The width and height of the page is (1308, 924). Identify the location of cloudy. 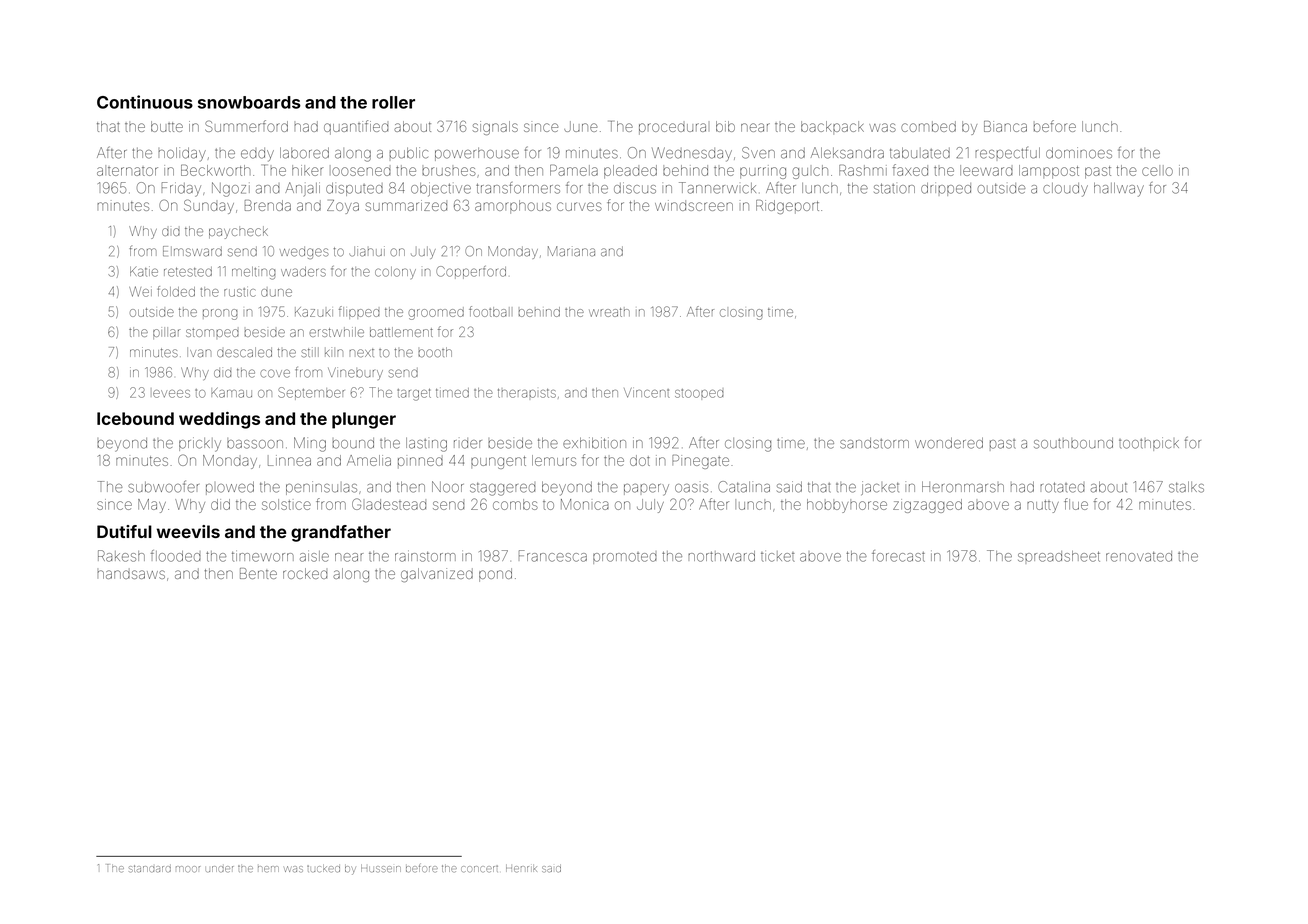
(1065, 190).
